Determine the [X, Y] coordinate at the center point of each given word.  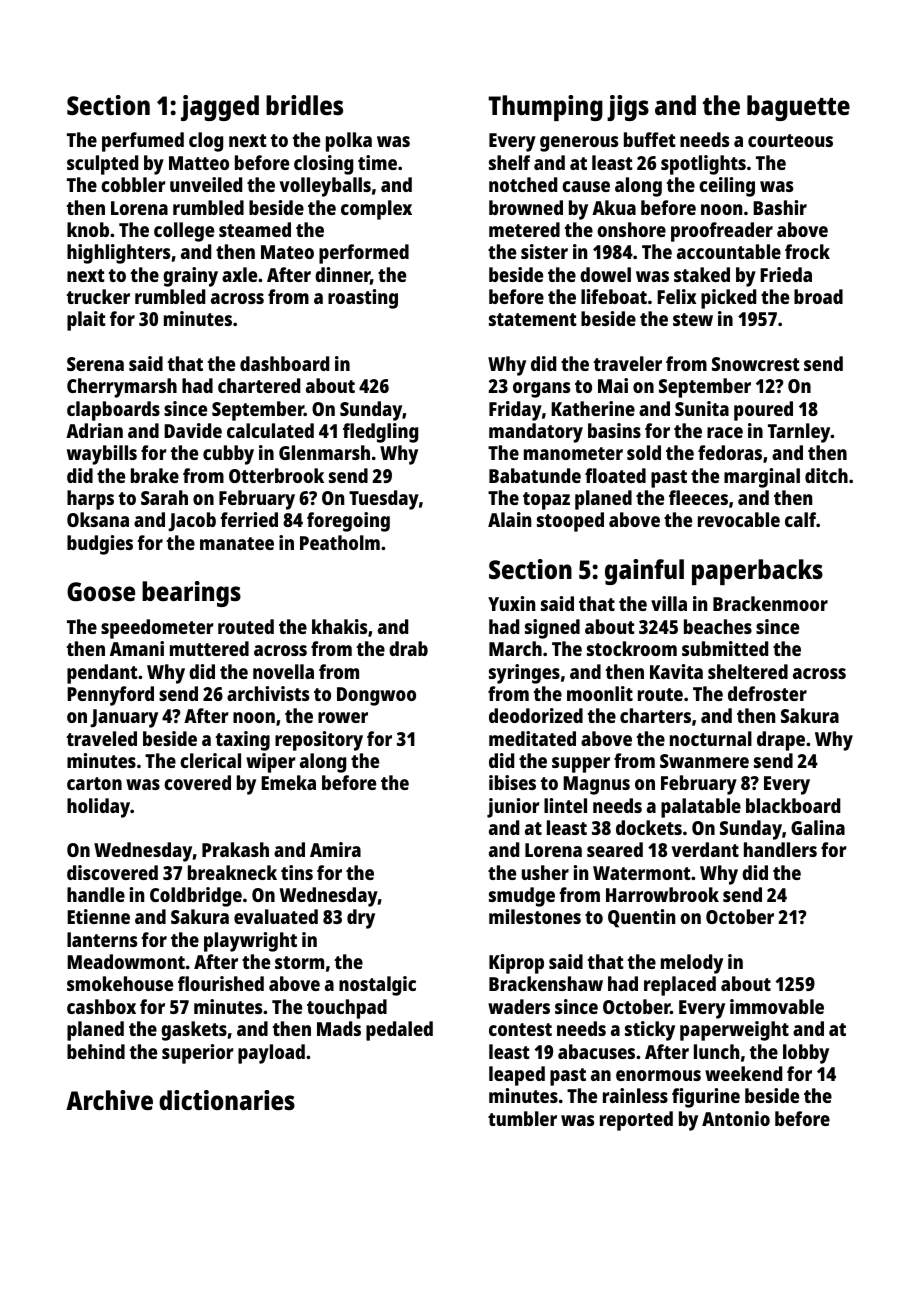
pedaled [399, 1031]
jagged [220, 108]
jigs [628, 108]
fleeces [698, 497]
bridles [304, 105]
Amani [137, 648]
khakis [339, 626]
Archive [109, 1100]
